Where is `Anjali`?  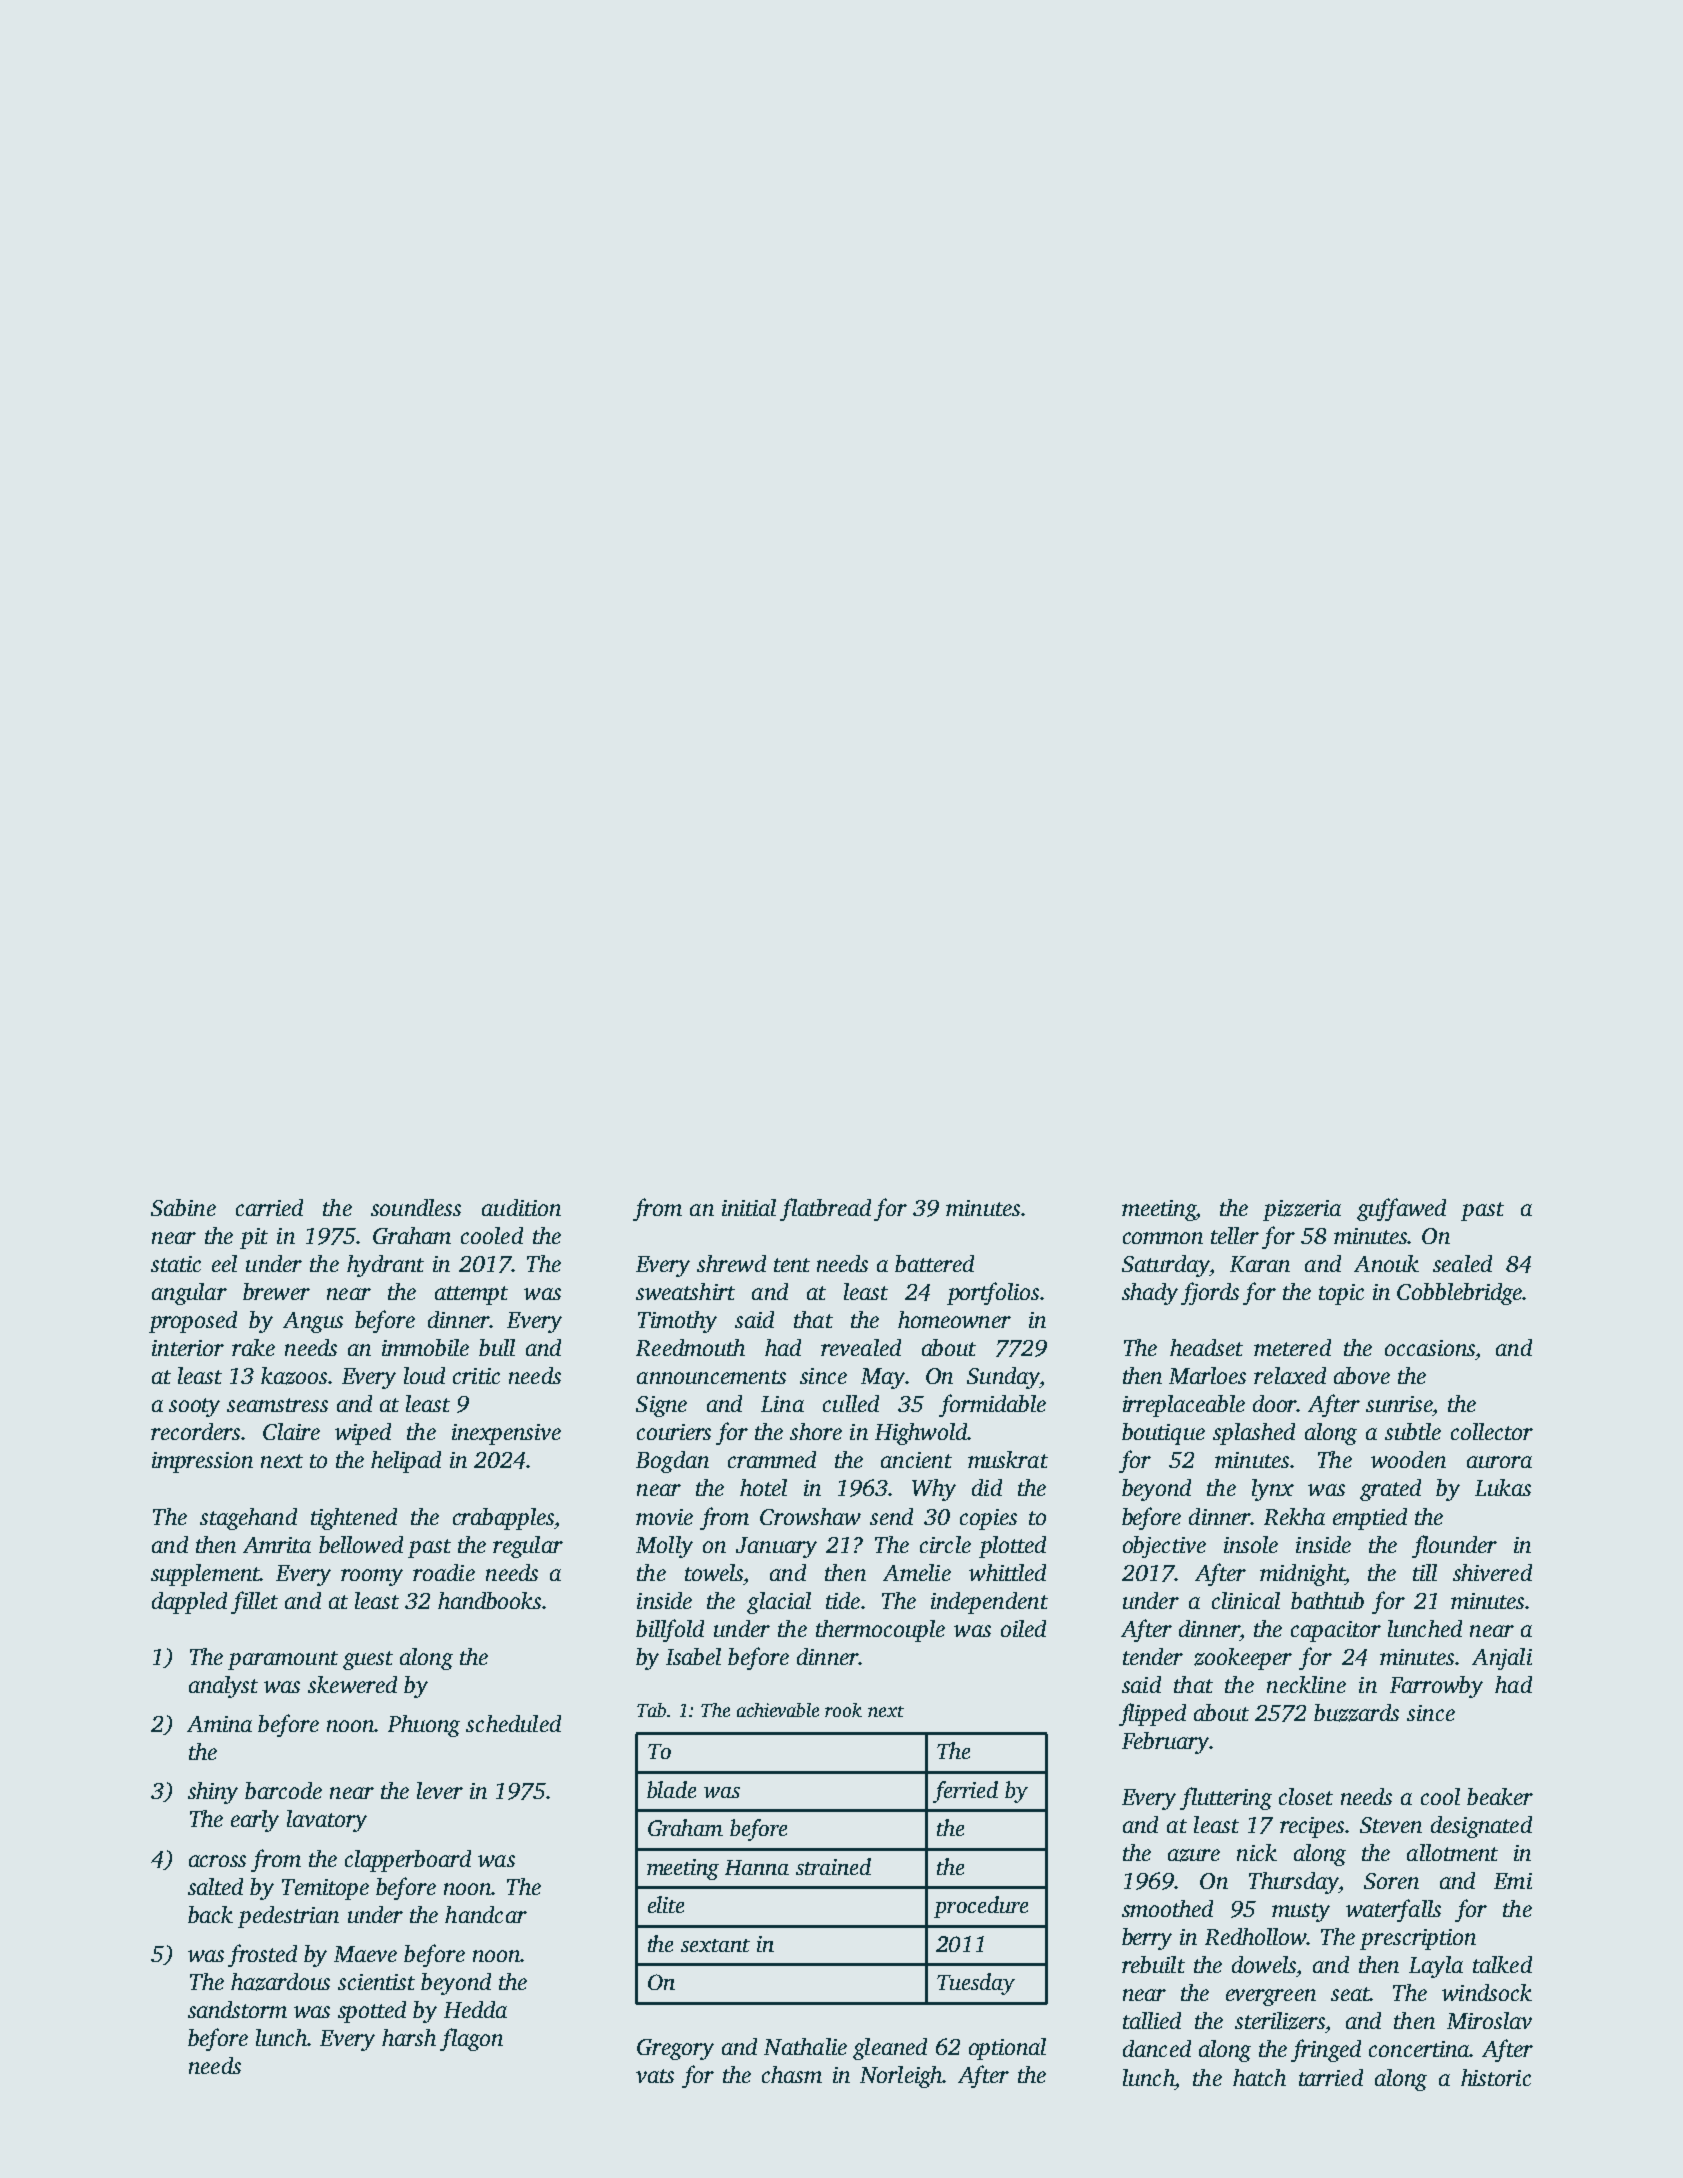
Anjali is located at coordinates (1502, 1659).
